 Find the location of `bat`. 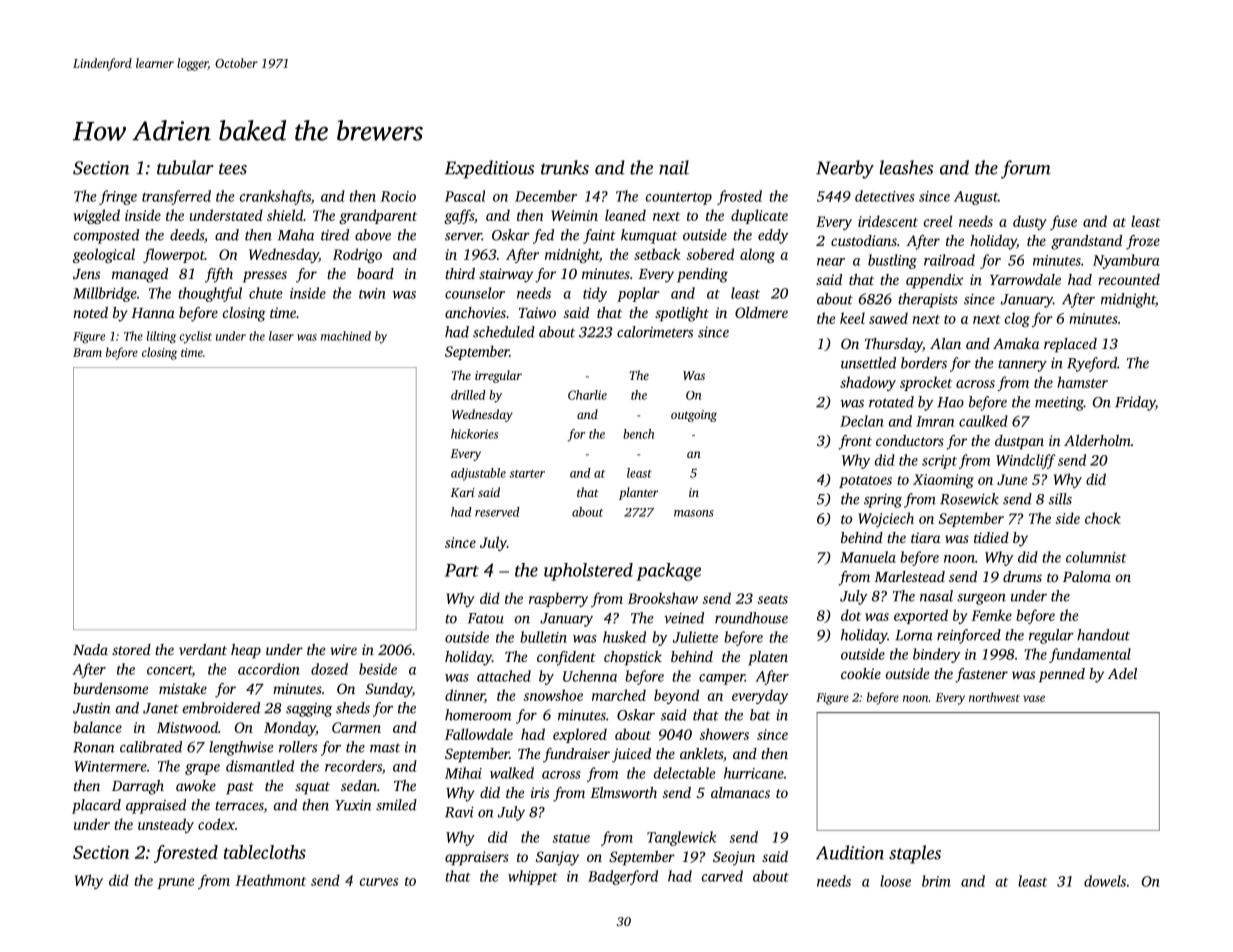

bat is located at coordinates (760, 715).
